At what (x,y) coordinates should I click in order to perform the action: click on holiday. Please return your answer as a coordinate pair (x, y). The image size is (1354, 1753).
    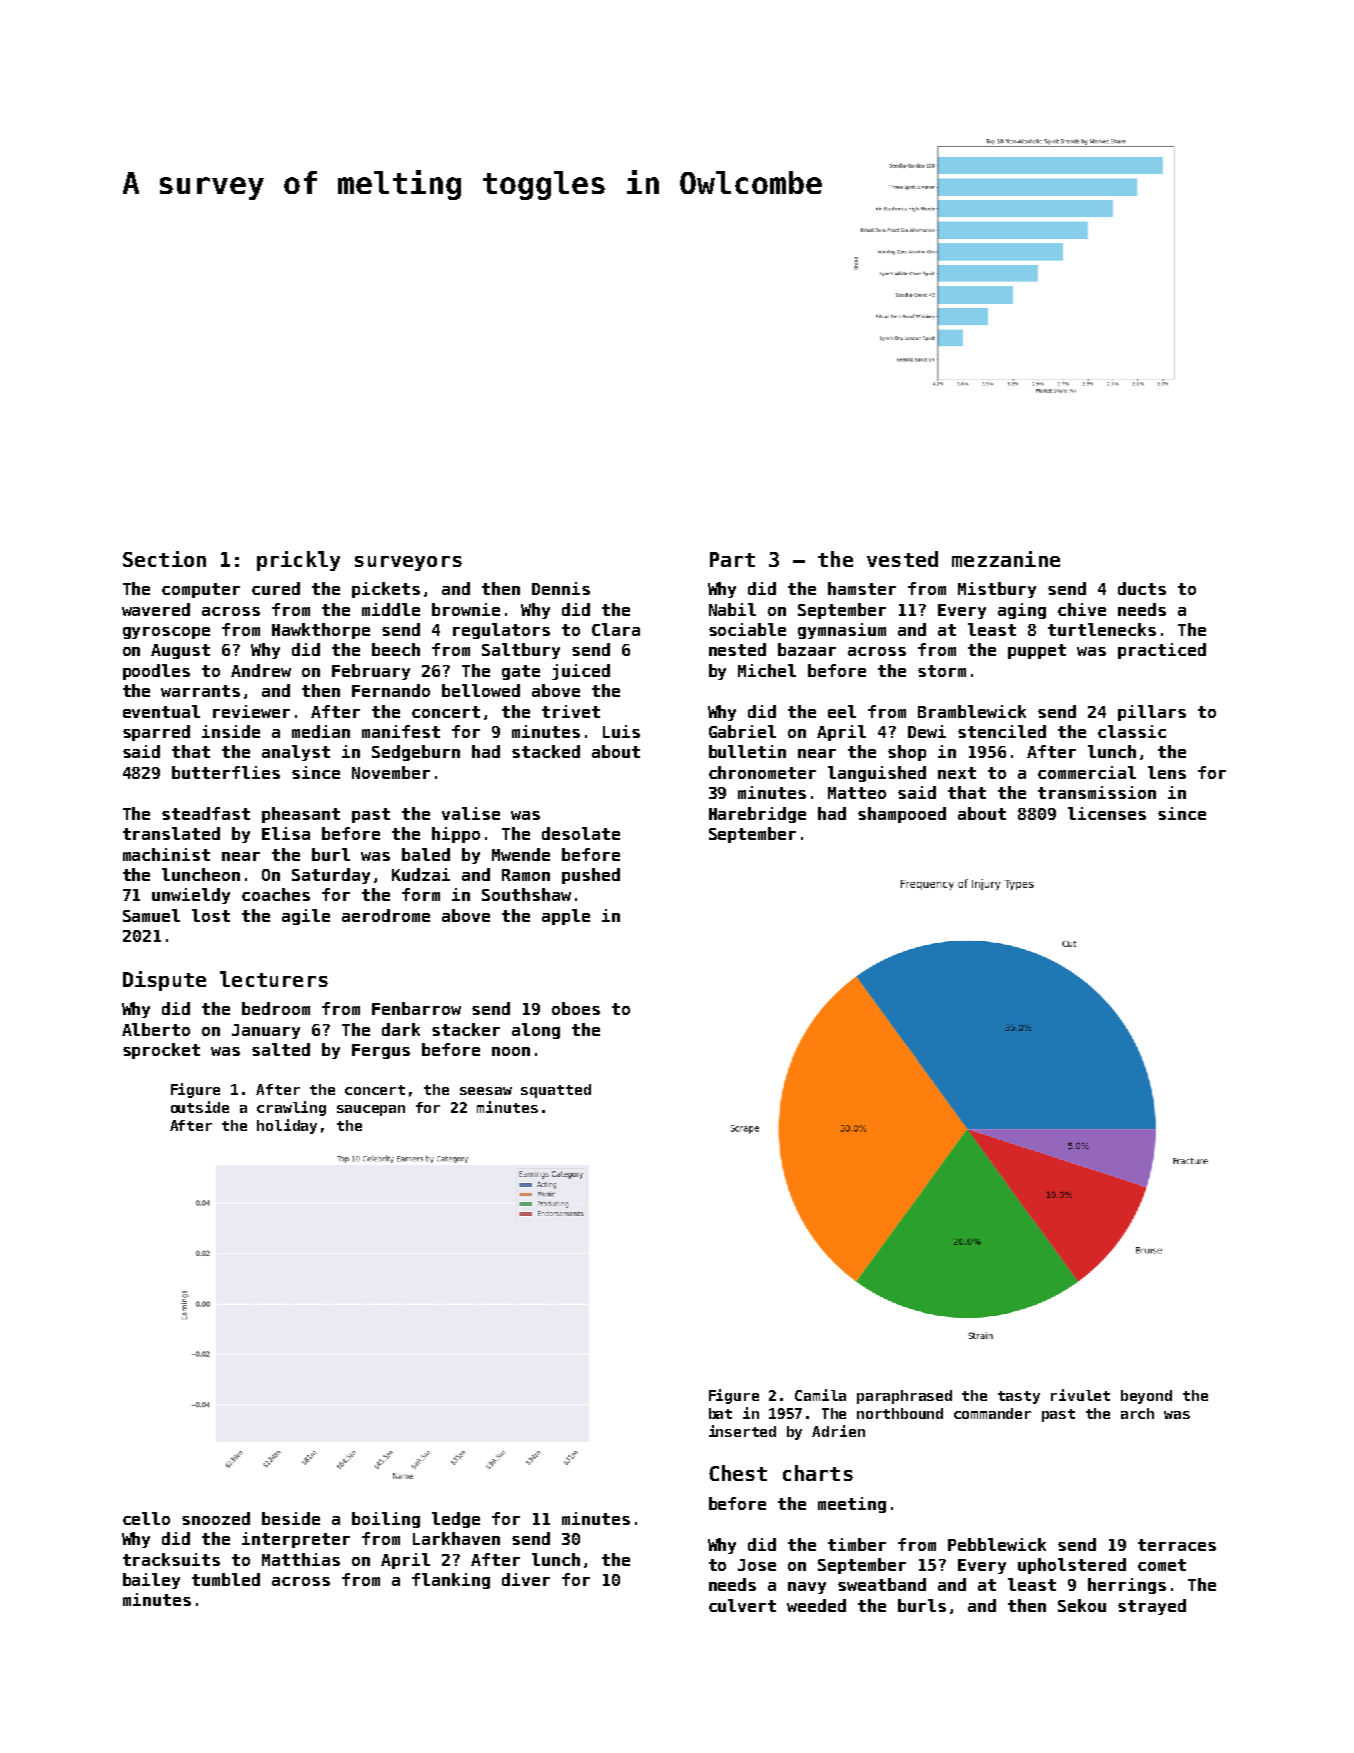
    Looking at the image, I should click on (287, 1126).
